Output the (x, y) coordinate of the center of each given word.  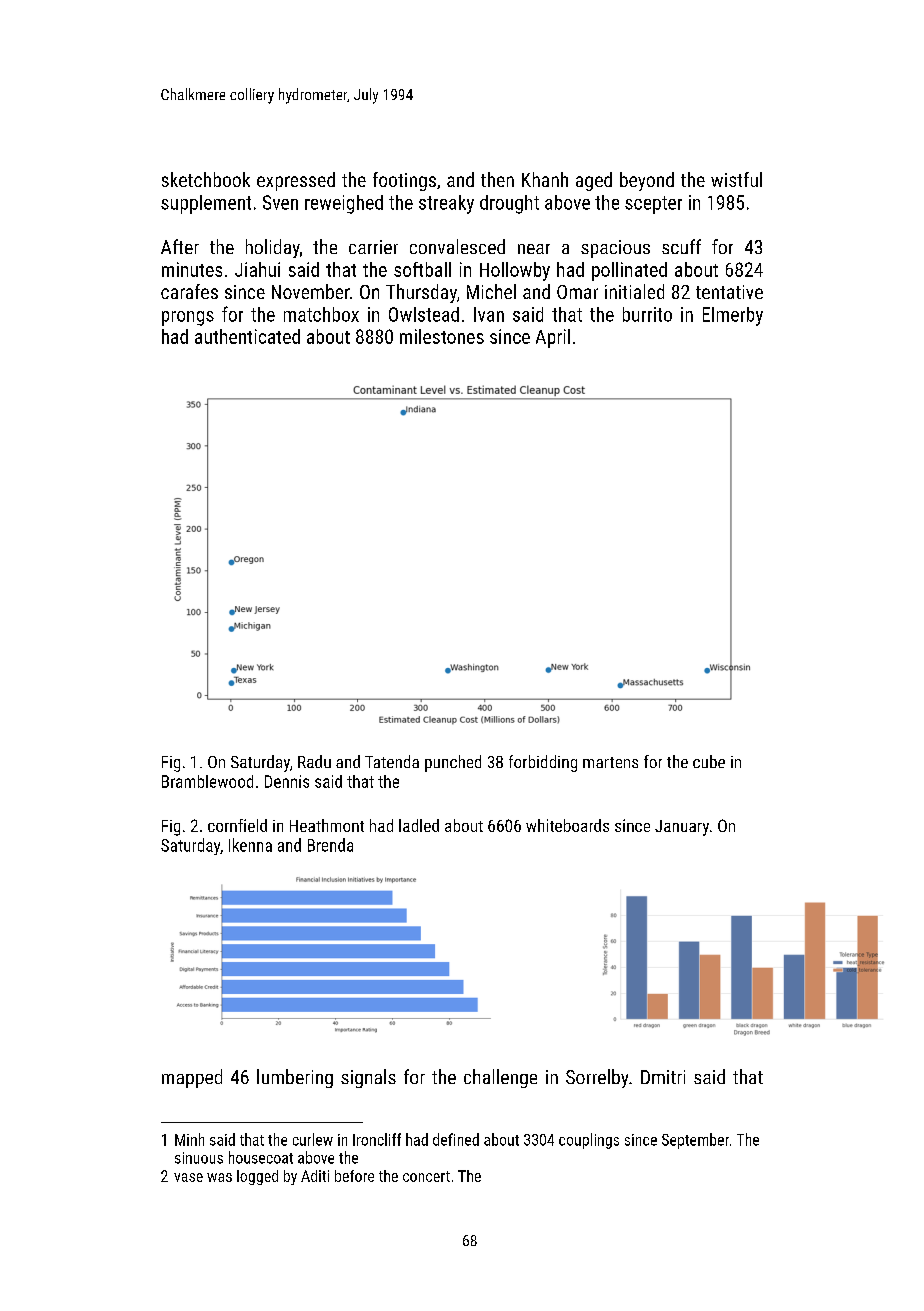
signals (368, 1078)
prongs (188, 318)
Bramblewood (207, 781)
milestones (442, 336)
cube (709, 761)
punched (453, 763)
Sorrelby (597, 1078)
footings (404, 181)
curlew (313, 1139)
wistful (736, 179)
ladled (419, 825)
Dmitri (663, 1077)
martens (610, 762)
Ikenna (250, 845)
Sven (280, 202)
